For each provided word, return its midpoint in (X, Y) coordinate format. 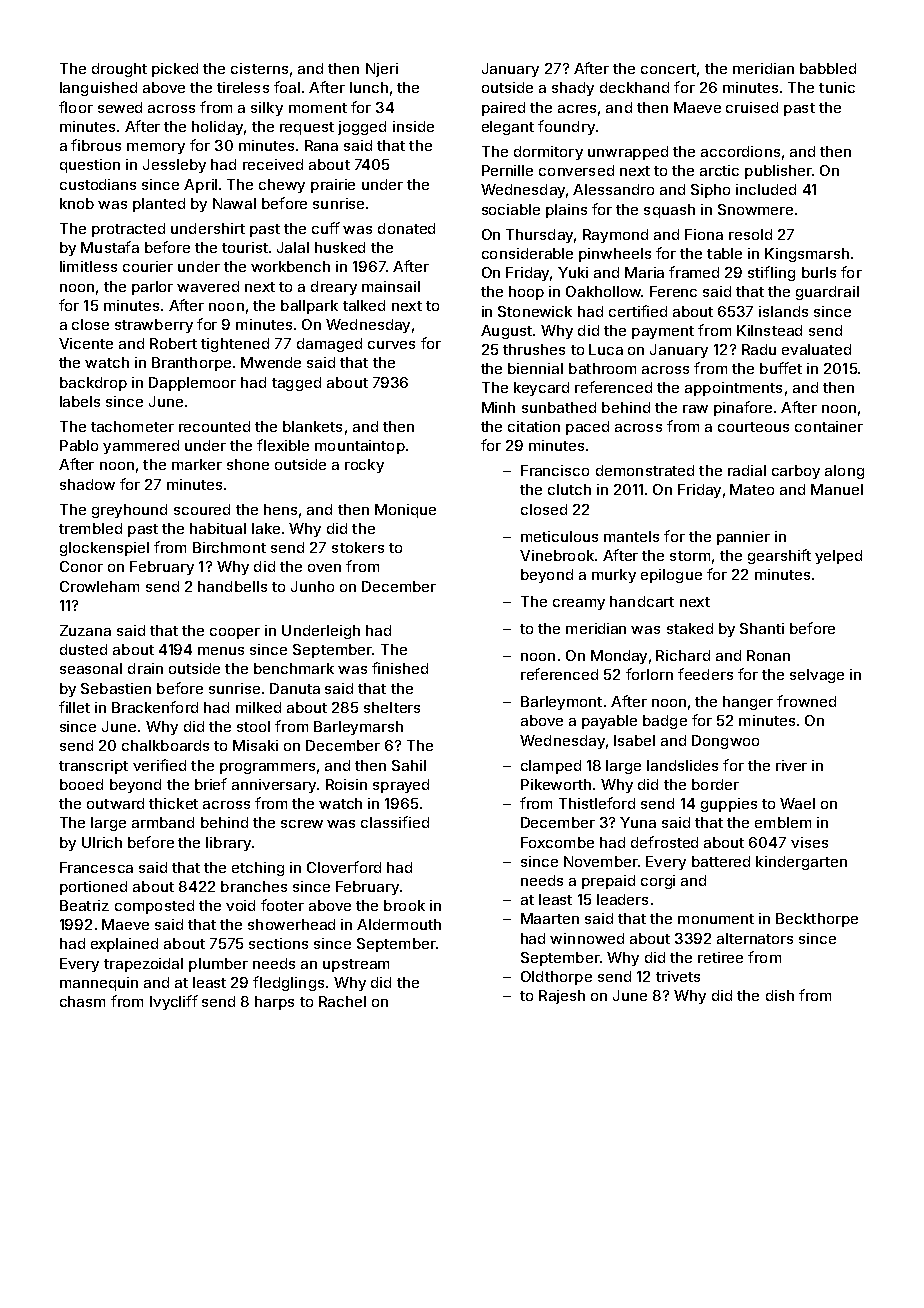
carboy (796, 472)
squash (669, 211)
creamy (579, 604)
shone (248, 464)
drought (119, 70)
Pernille (507, 170)
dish (780, 995)
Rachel (342, 1001)
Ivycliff (174, 1002)
